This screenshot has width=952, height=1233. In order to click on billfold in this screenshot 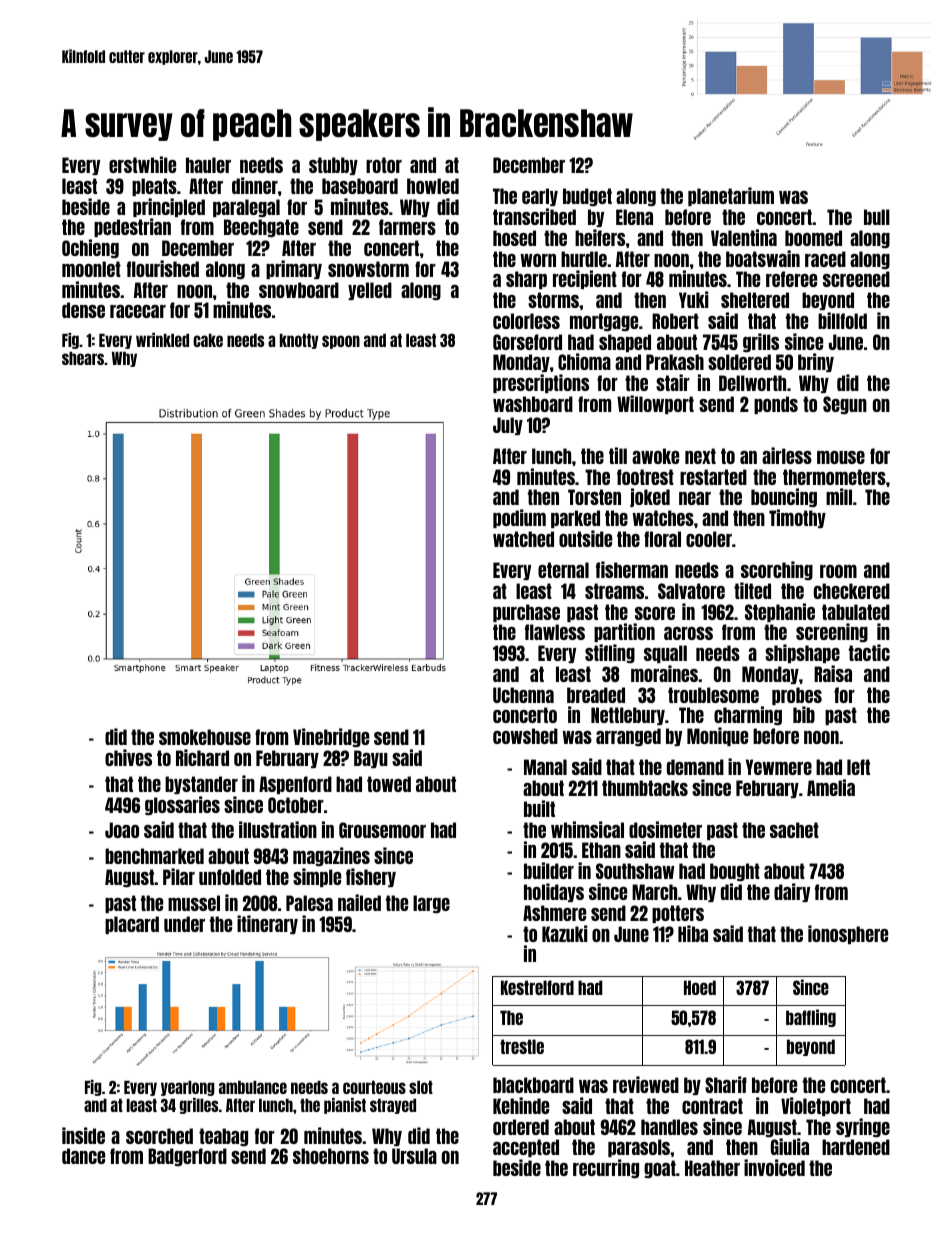, I will do `click(842, 320)`.
